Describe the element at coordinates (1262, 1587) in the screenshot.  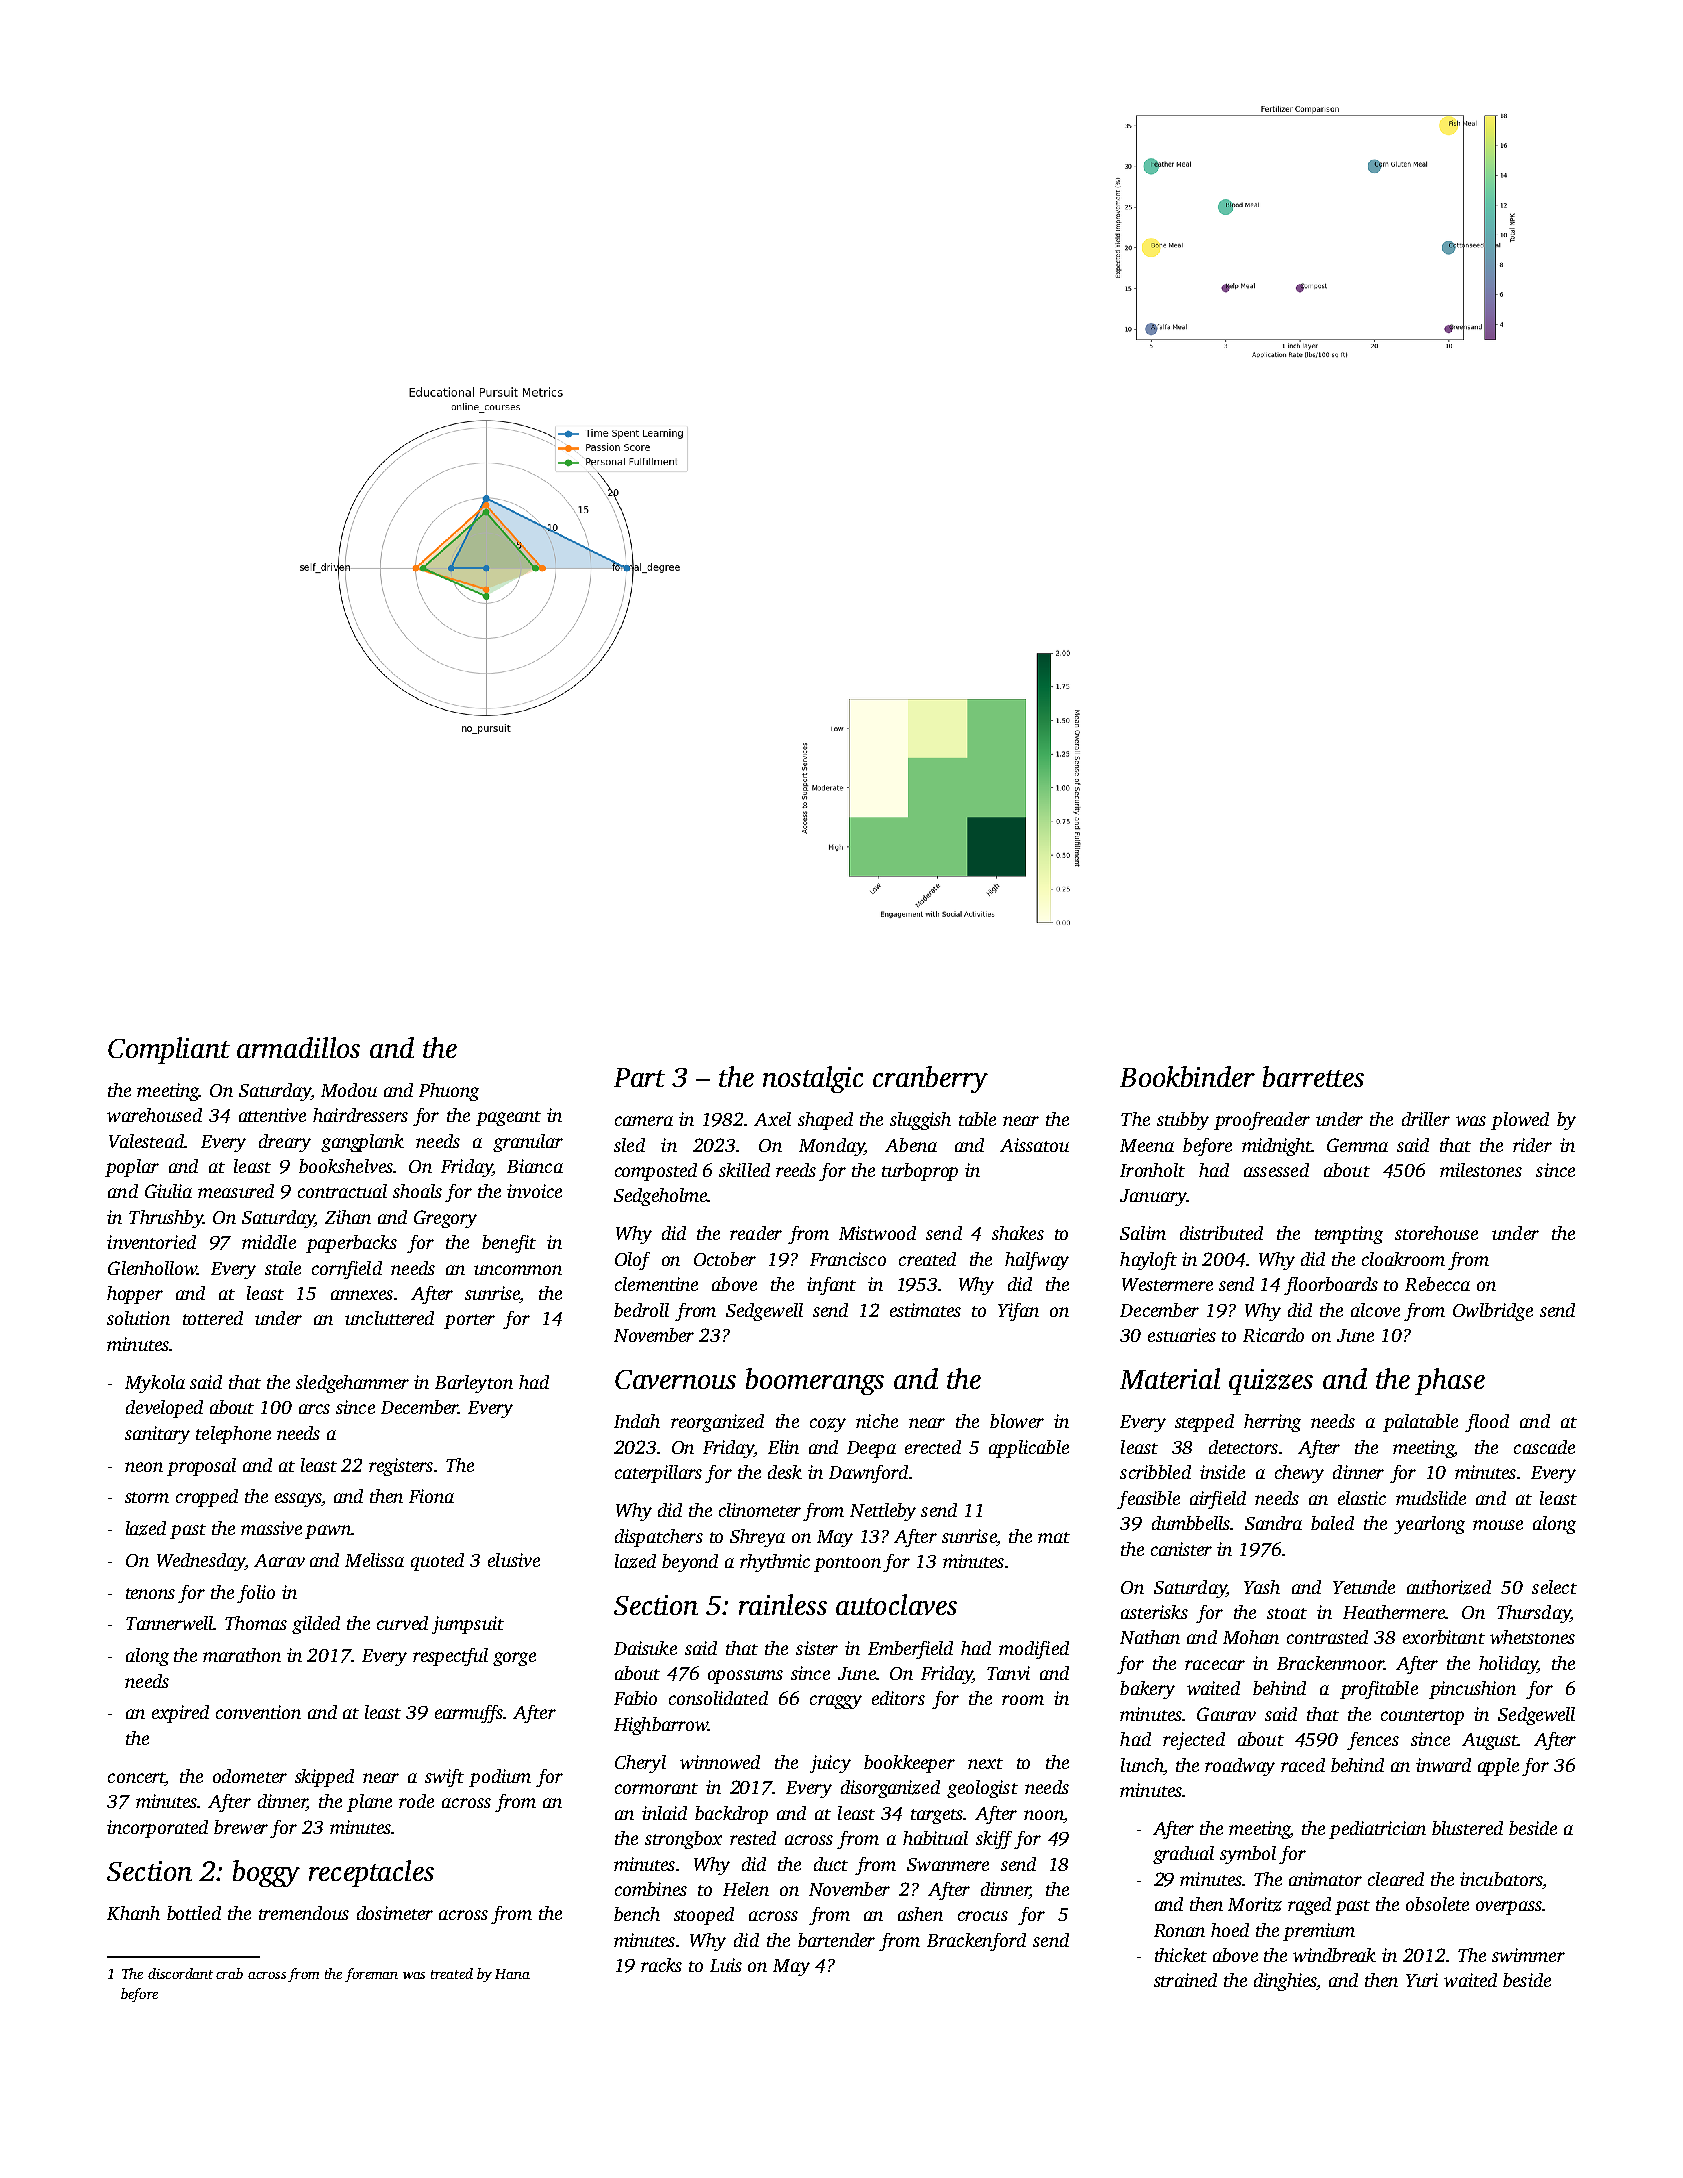
I see `Yash` at that location.
